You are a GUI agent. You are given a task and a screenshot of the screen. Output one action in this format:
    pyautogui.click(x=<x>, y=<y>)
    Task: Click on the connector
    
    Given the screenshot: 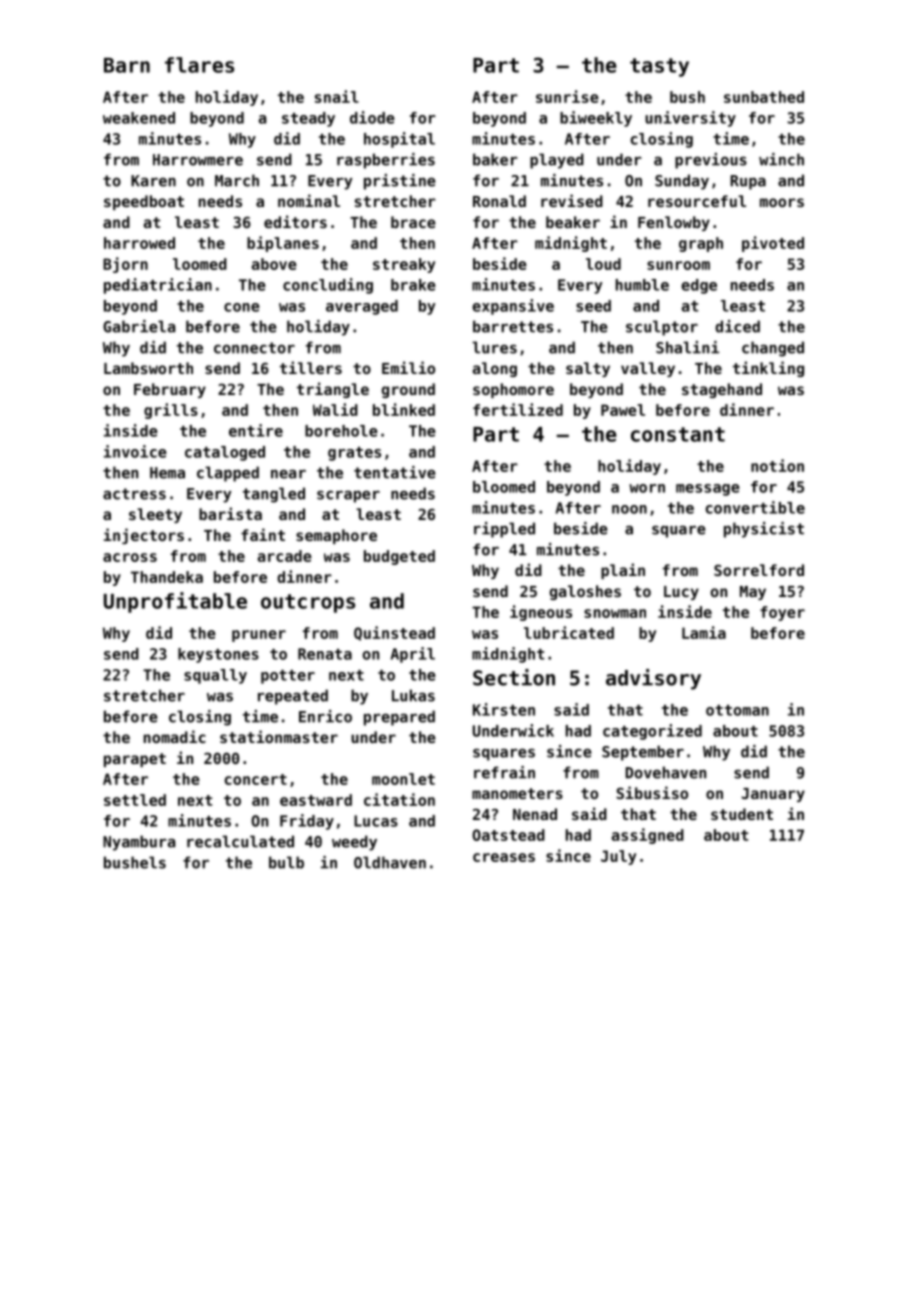 What is the action you would take?
    pyautogui.click(x=254, y=348)
